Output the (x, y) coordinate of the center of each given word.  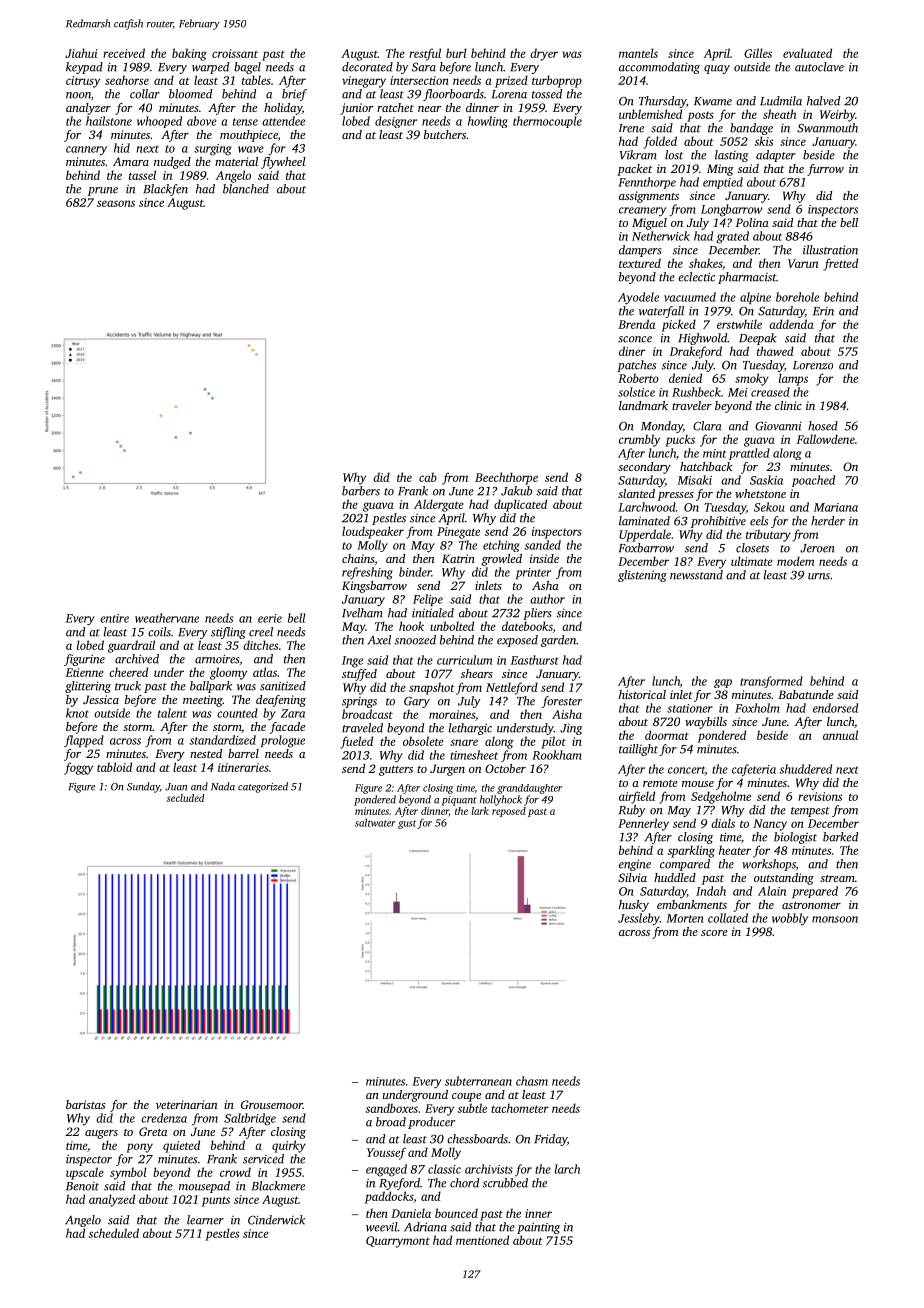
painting (538, 1228)
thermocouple (547, 122)
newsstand (696, 575)
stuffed (359, 675)
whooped (159, 122)
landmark (643, 405)
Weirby (837, 115)
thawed (775, 351)
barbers (361, 491)
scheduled (114, 1233)
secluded (186, 798)
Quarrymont (398, 1242)
